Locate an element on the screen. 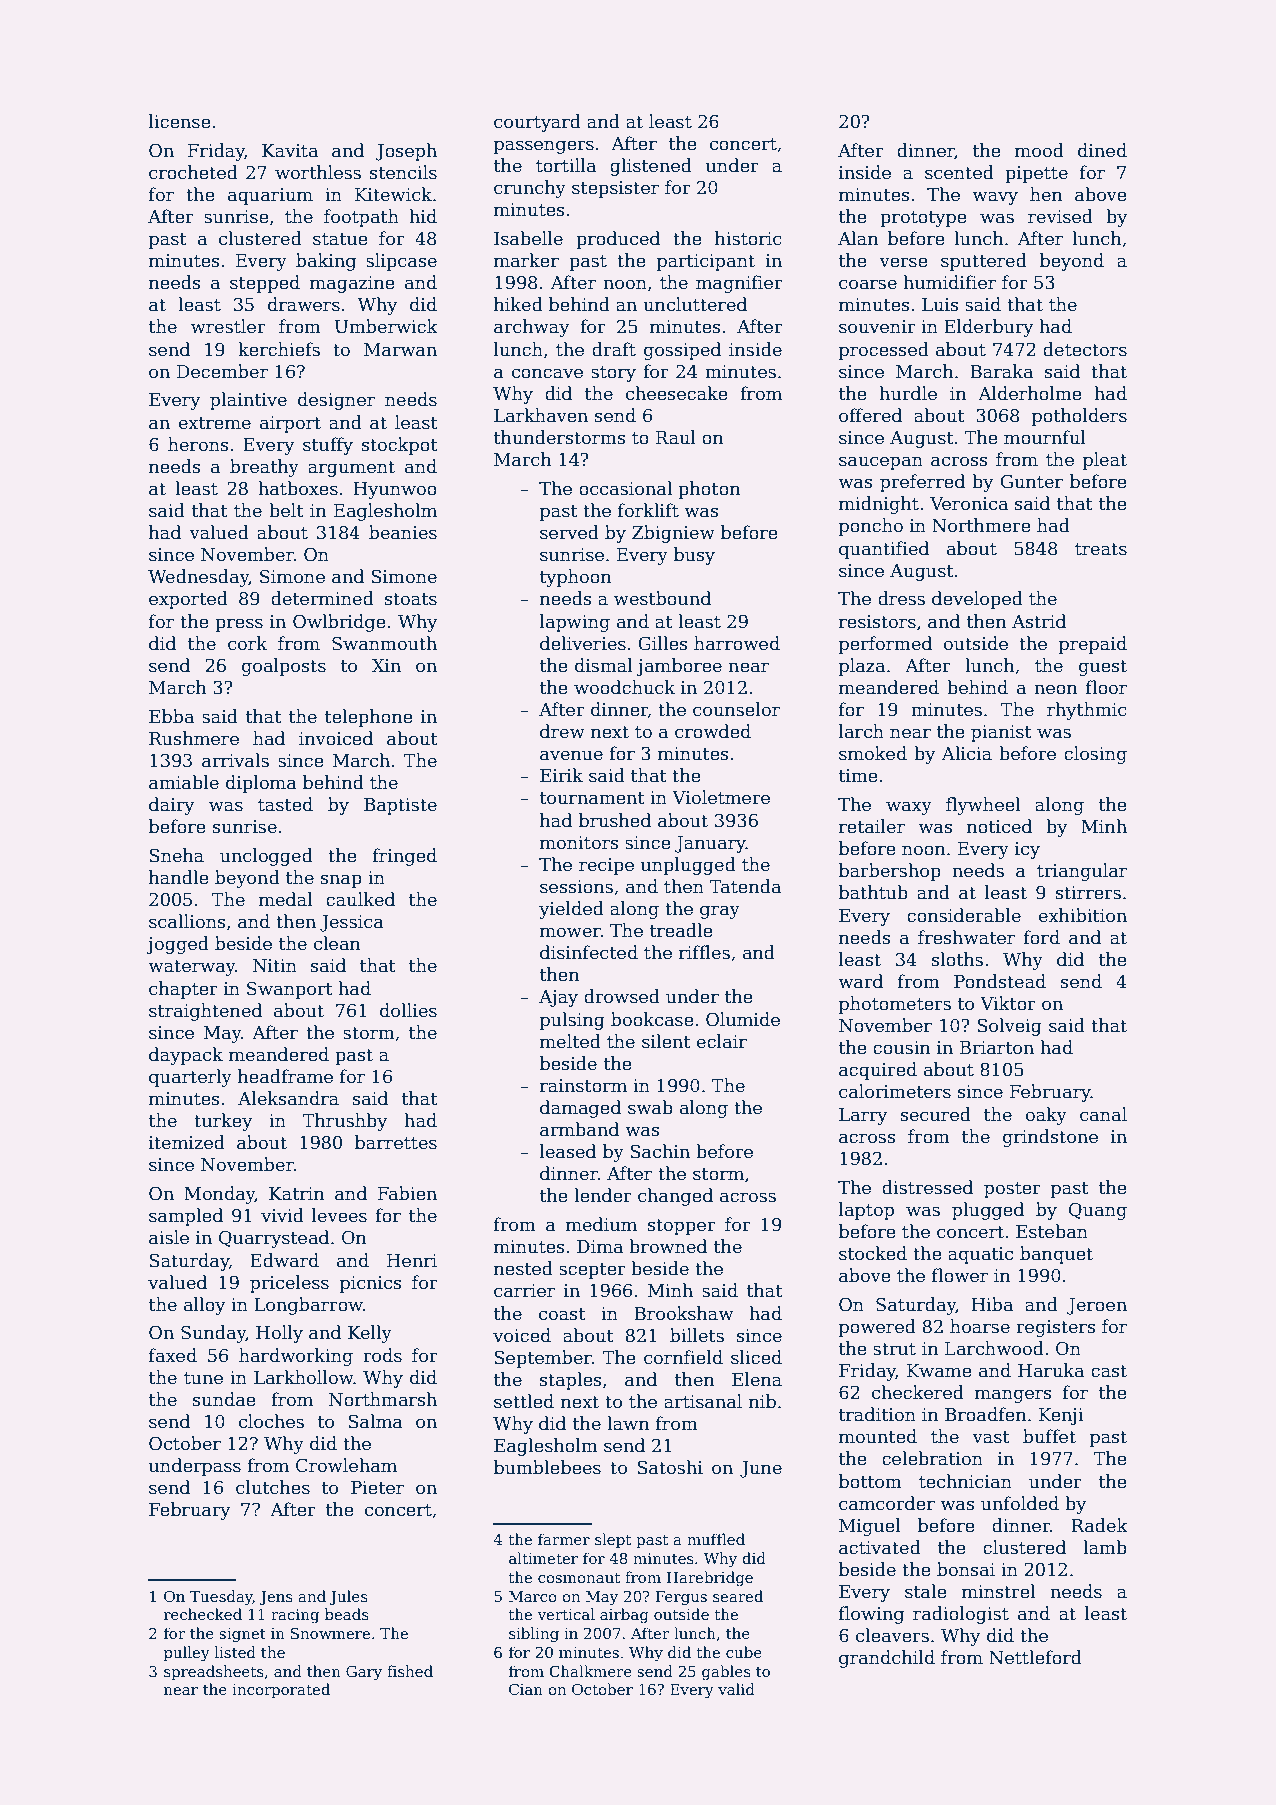 The image size is (1276, 1805). marker is located at coordinates (526, 260).
